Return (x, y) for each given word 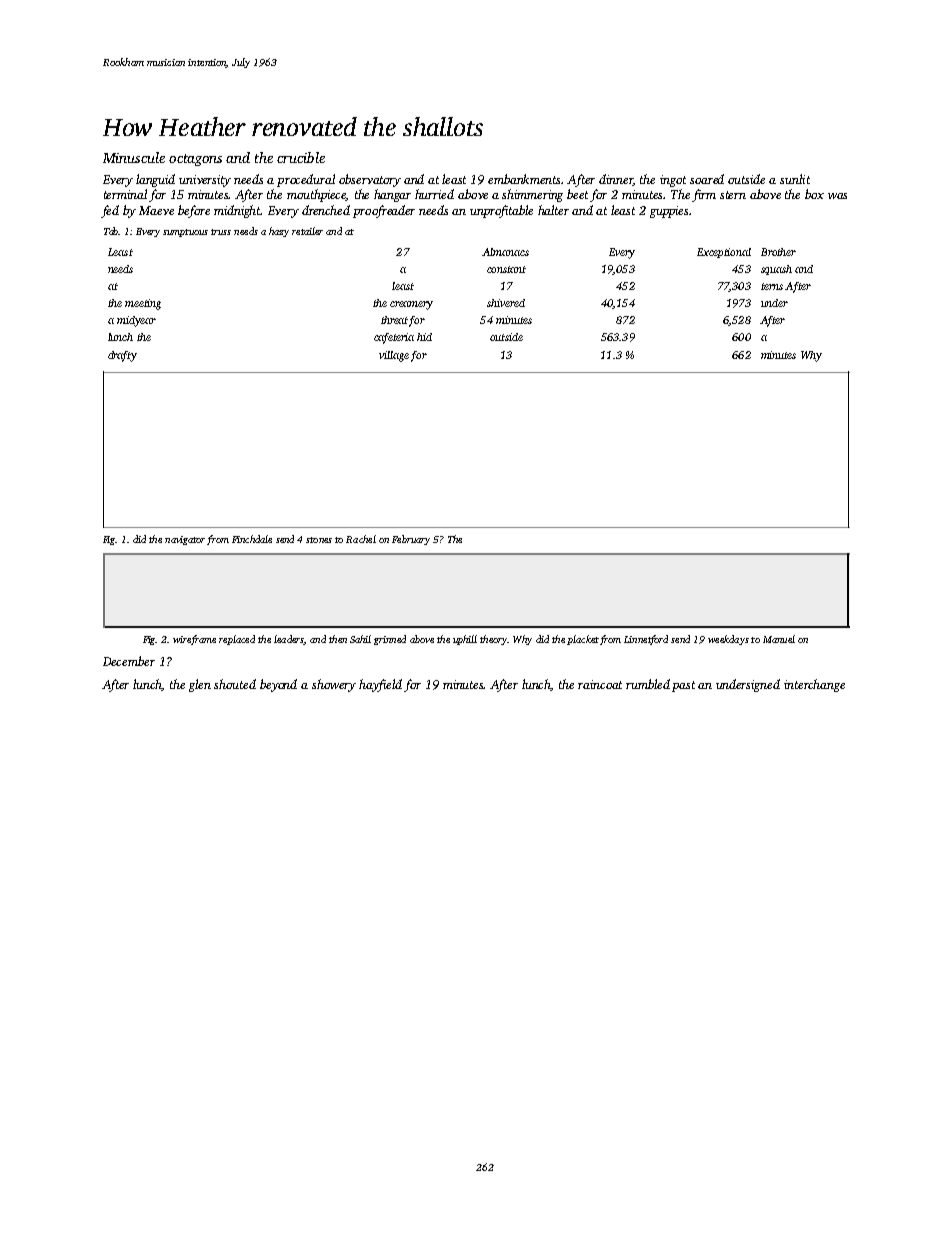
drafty (122, 356)
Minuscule (134, 157)
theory (493, 640)
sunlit (795, 179)
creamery (411, 305)
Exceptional (724, 253)
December (129, 661)
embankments (525, 179)
